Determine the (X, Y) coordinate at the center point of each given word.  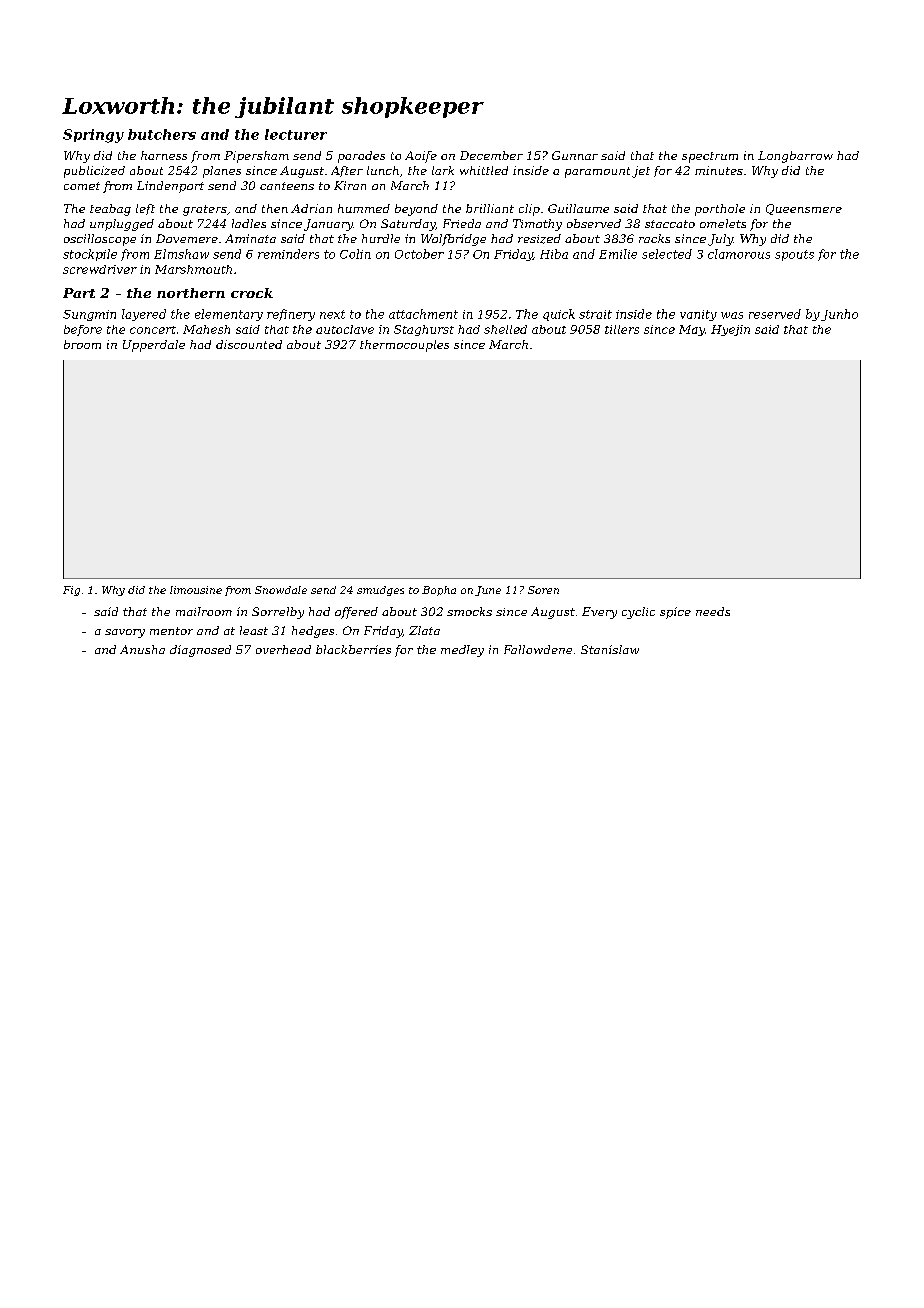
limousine (196, 590)
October (419, 254)
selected (667, 254)
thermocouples (404, 346)
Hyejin (730, 330)
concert (153, 330)
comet (82, 186)
